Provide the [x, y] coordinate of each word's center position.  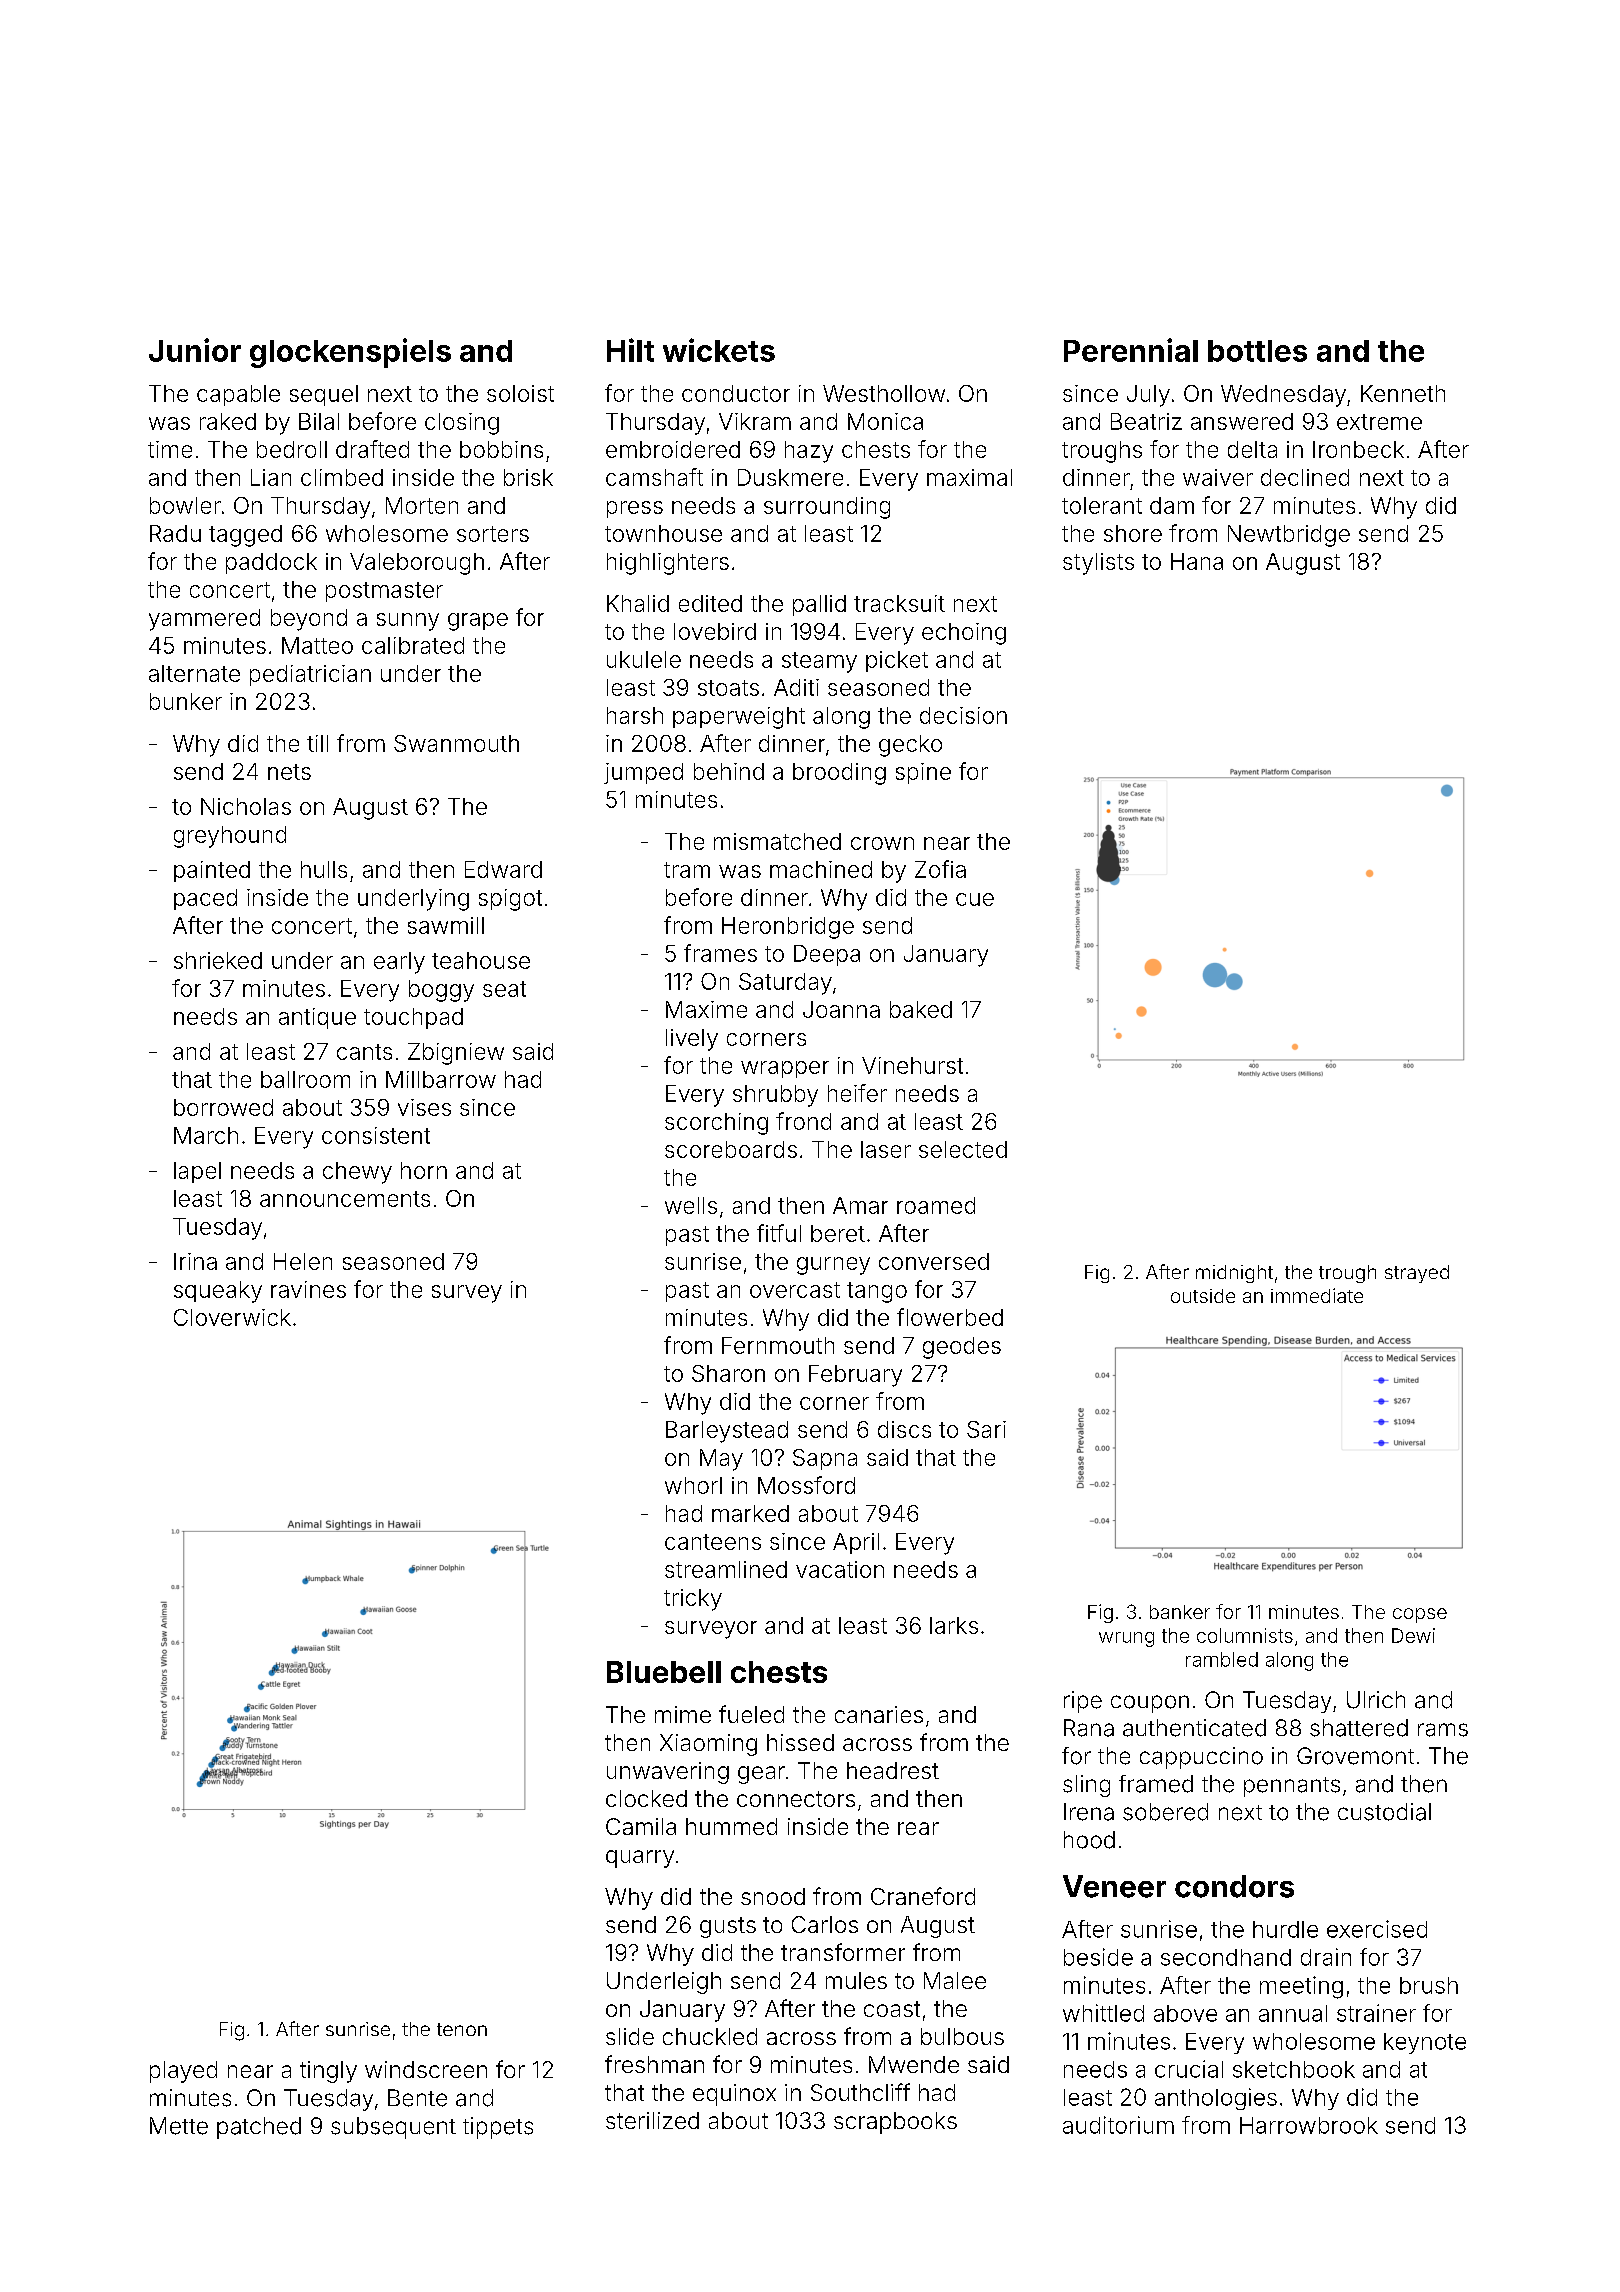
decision [963, 715]
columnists [1245, 1635]
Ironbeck [1358, 449]
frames [720, 953]
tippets [498, 2128]
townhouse [663, 533]
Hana [1197, 561]
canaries [879, 1714]
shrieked [218, 960]
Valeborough [417, 564]
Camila [641, 1826]
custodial [1384, 1812]
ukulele [644, 659]
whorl [693, 1485]
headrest [893, 1770]
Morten [422, 505]
